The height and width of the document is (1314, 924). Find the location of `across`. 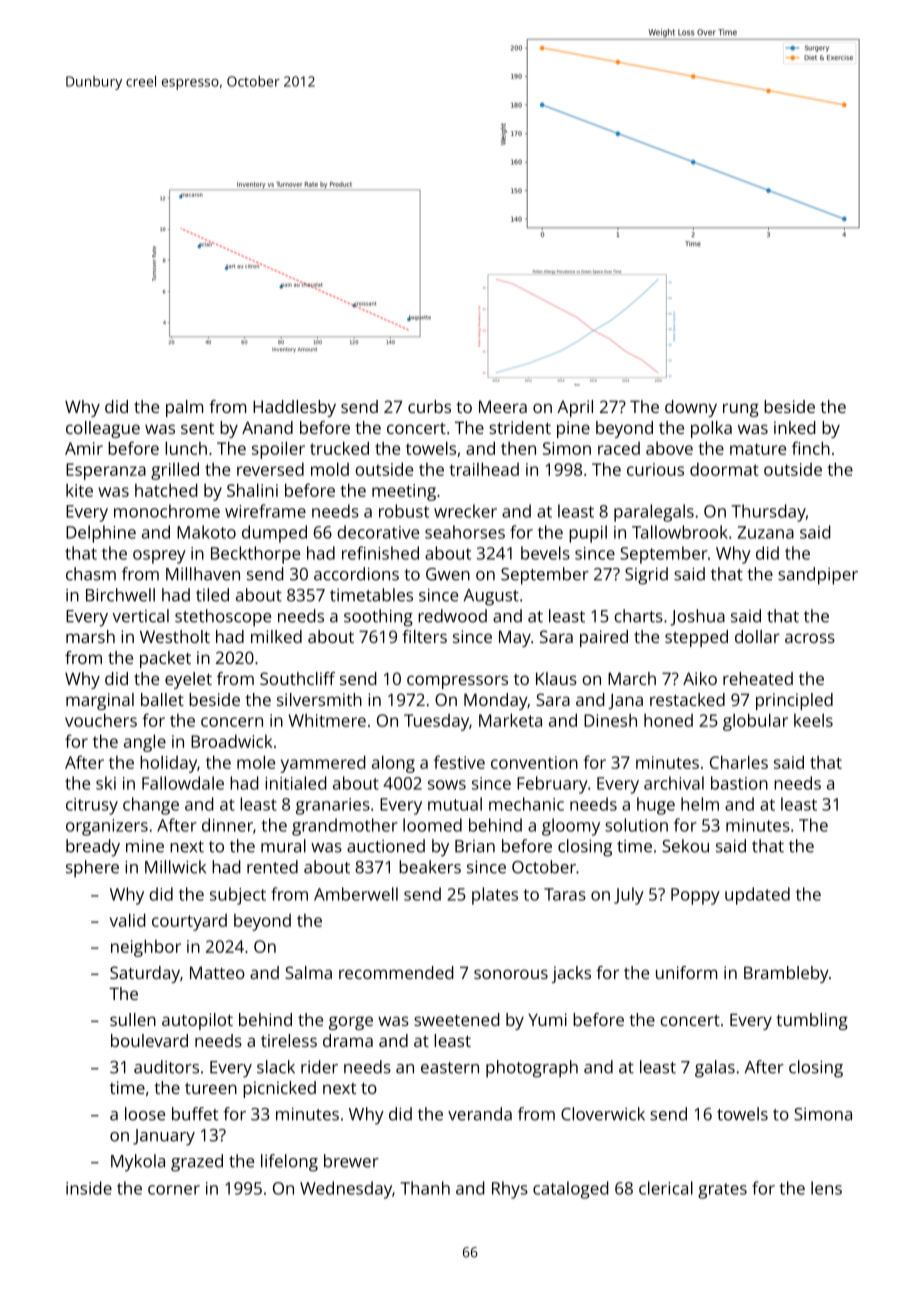

across is located at coordinates (810, 638).
